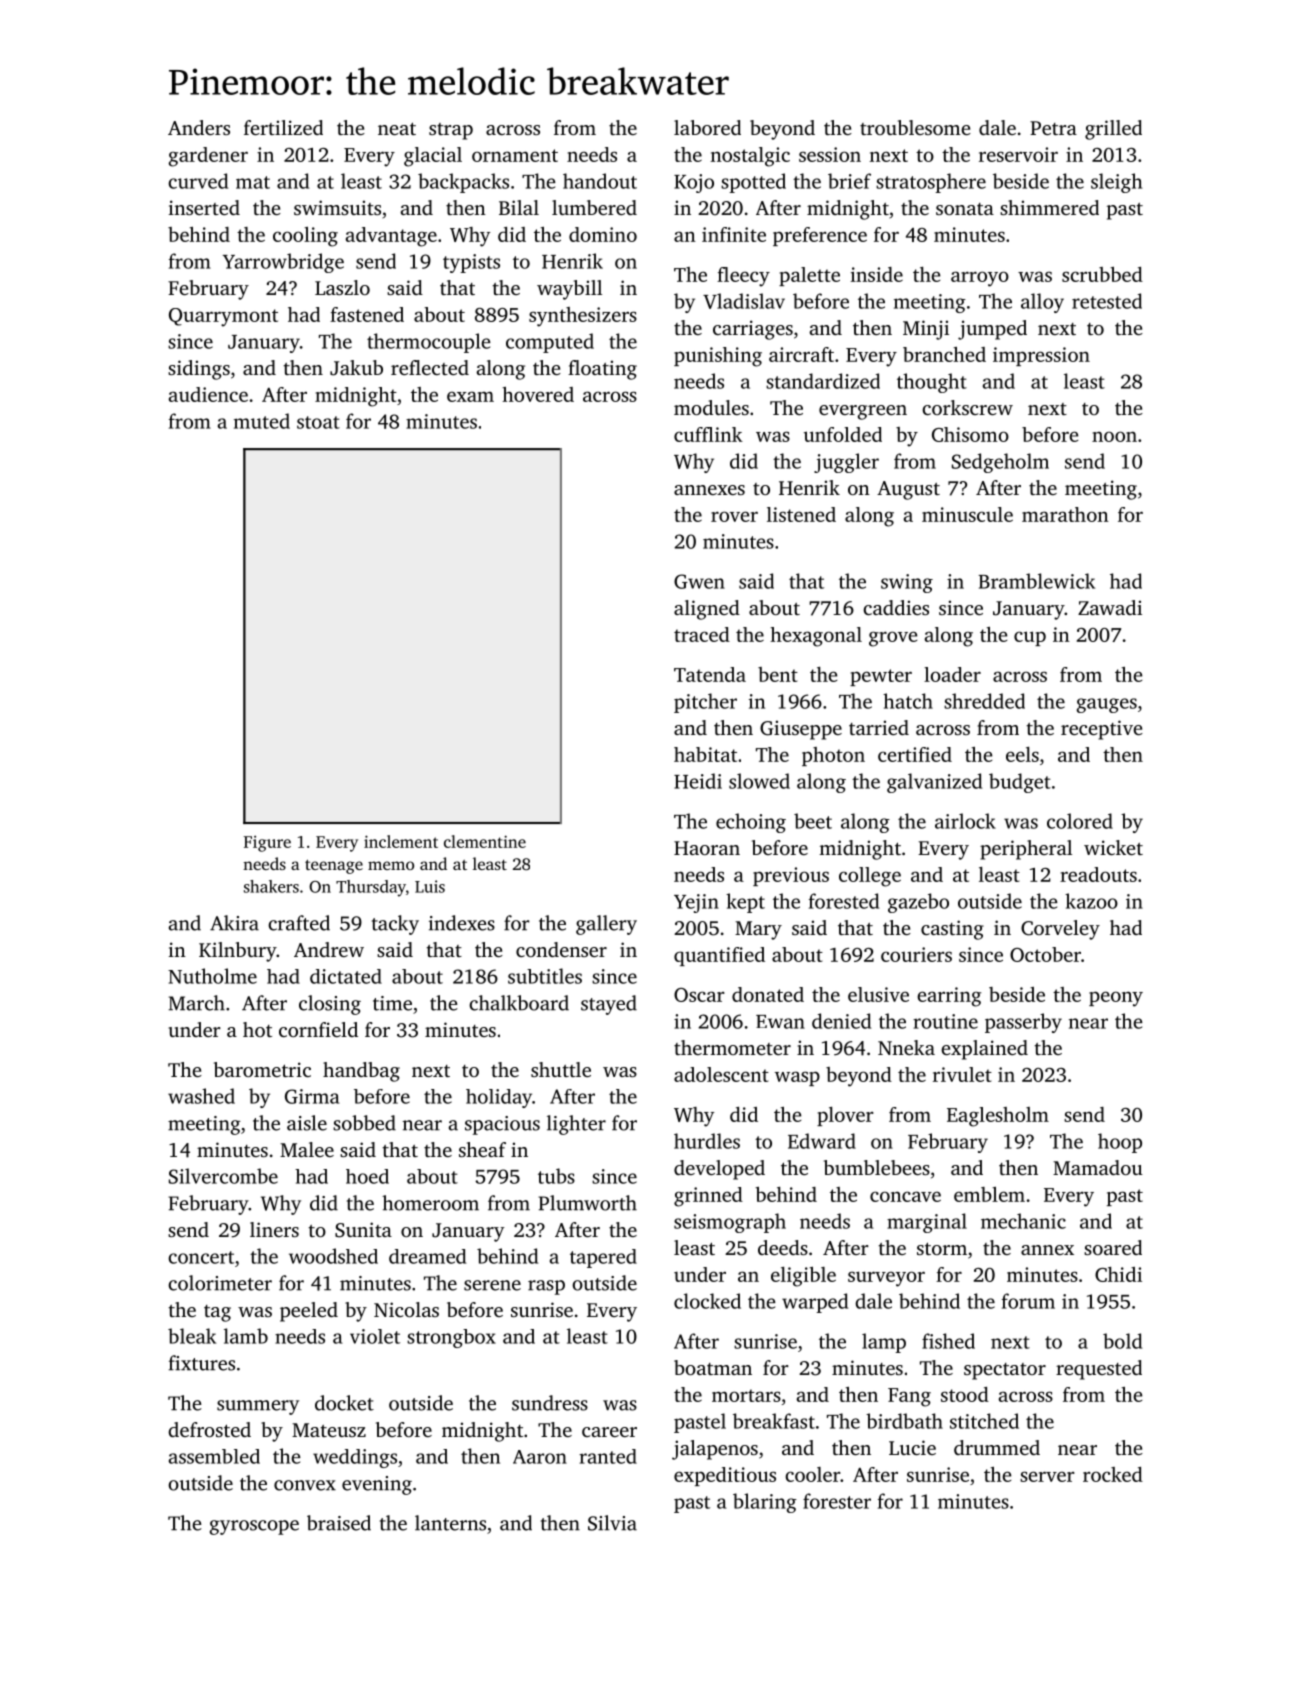 Image resolution: width=1311 pixels, height=1697 pixels. I want to click on grilled, so click(1113, 130).
